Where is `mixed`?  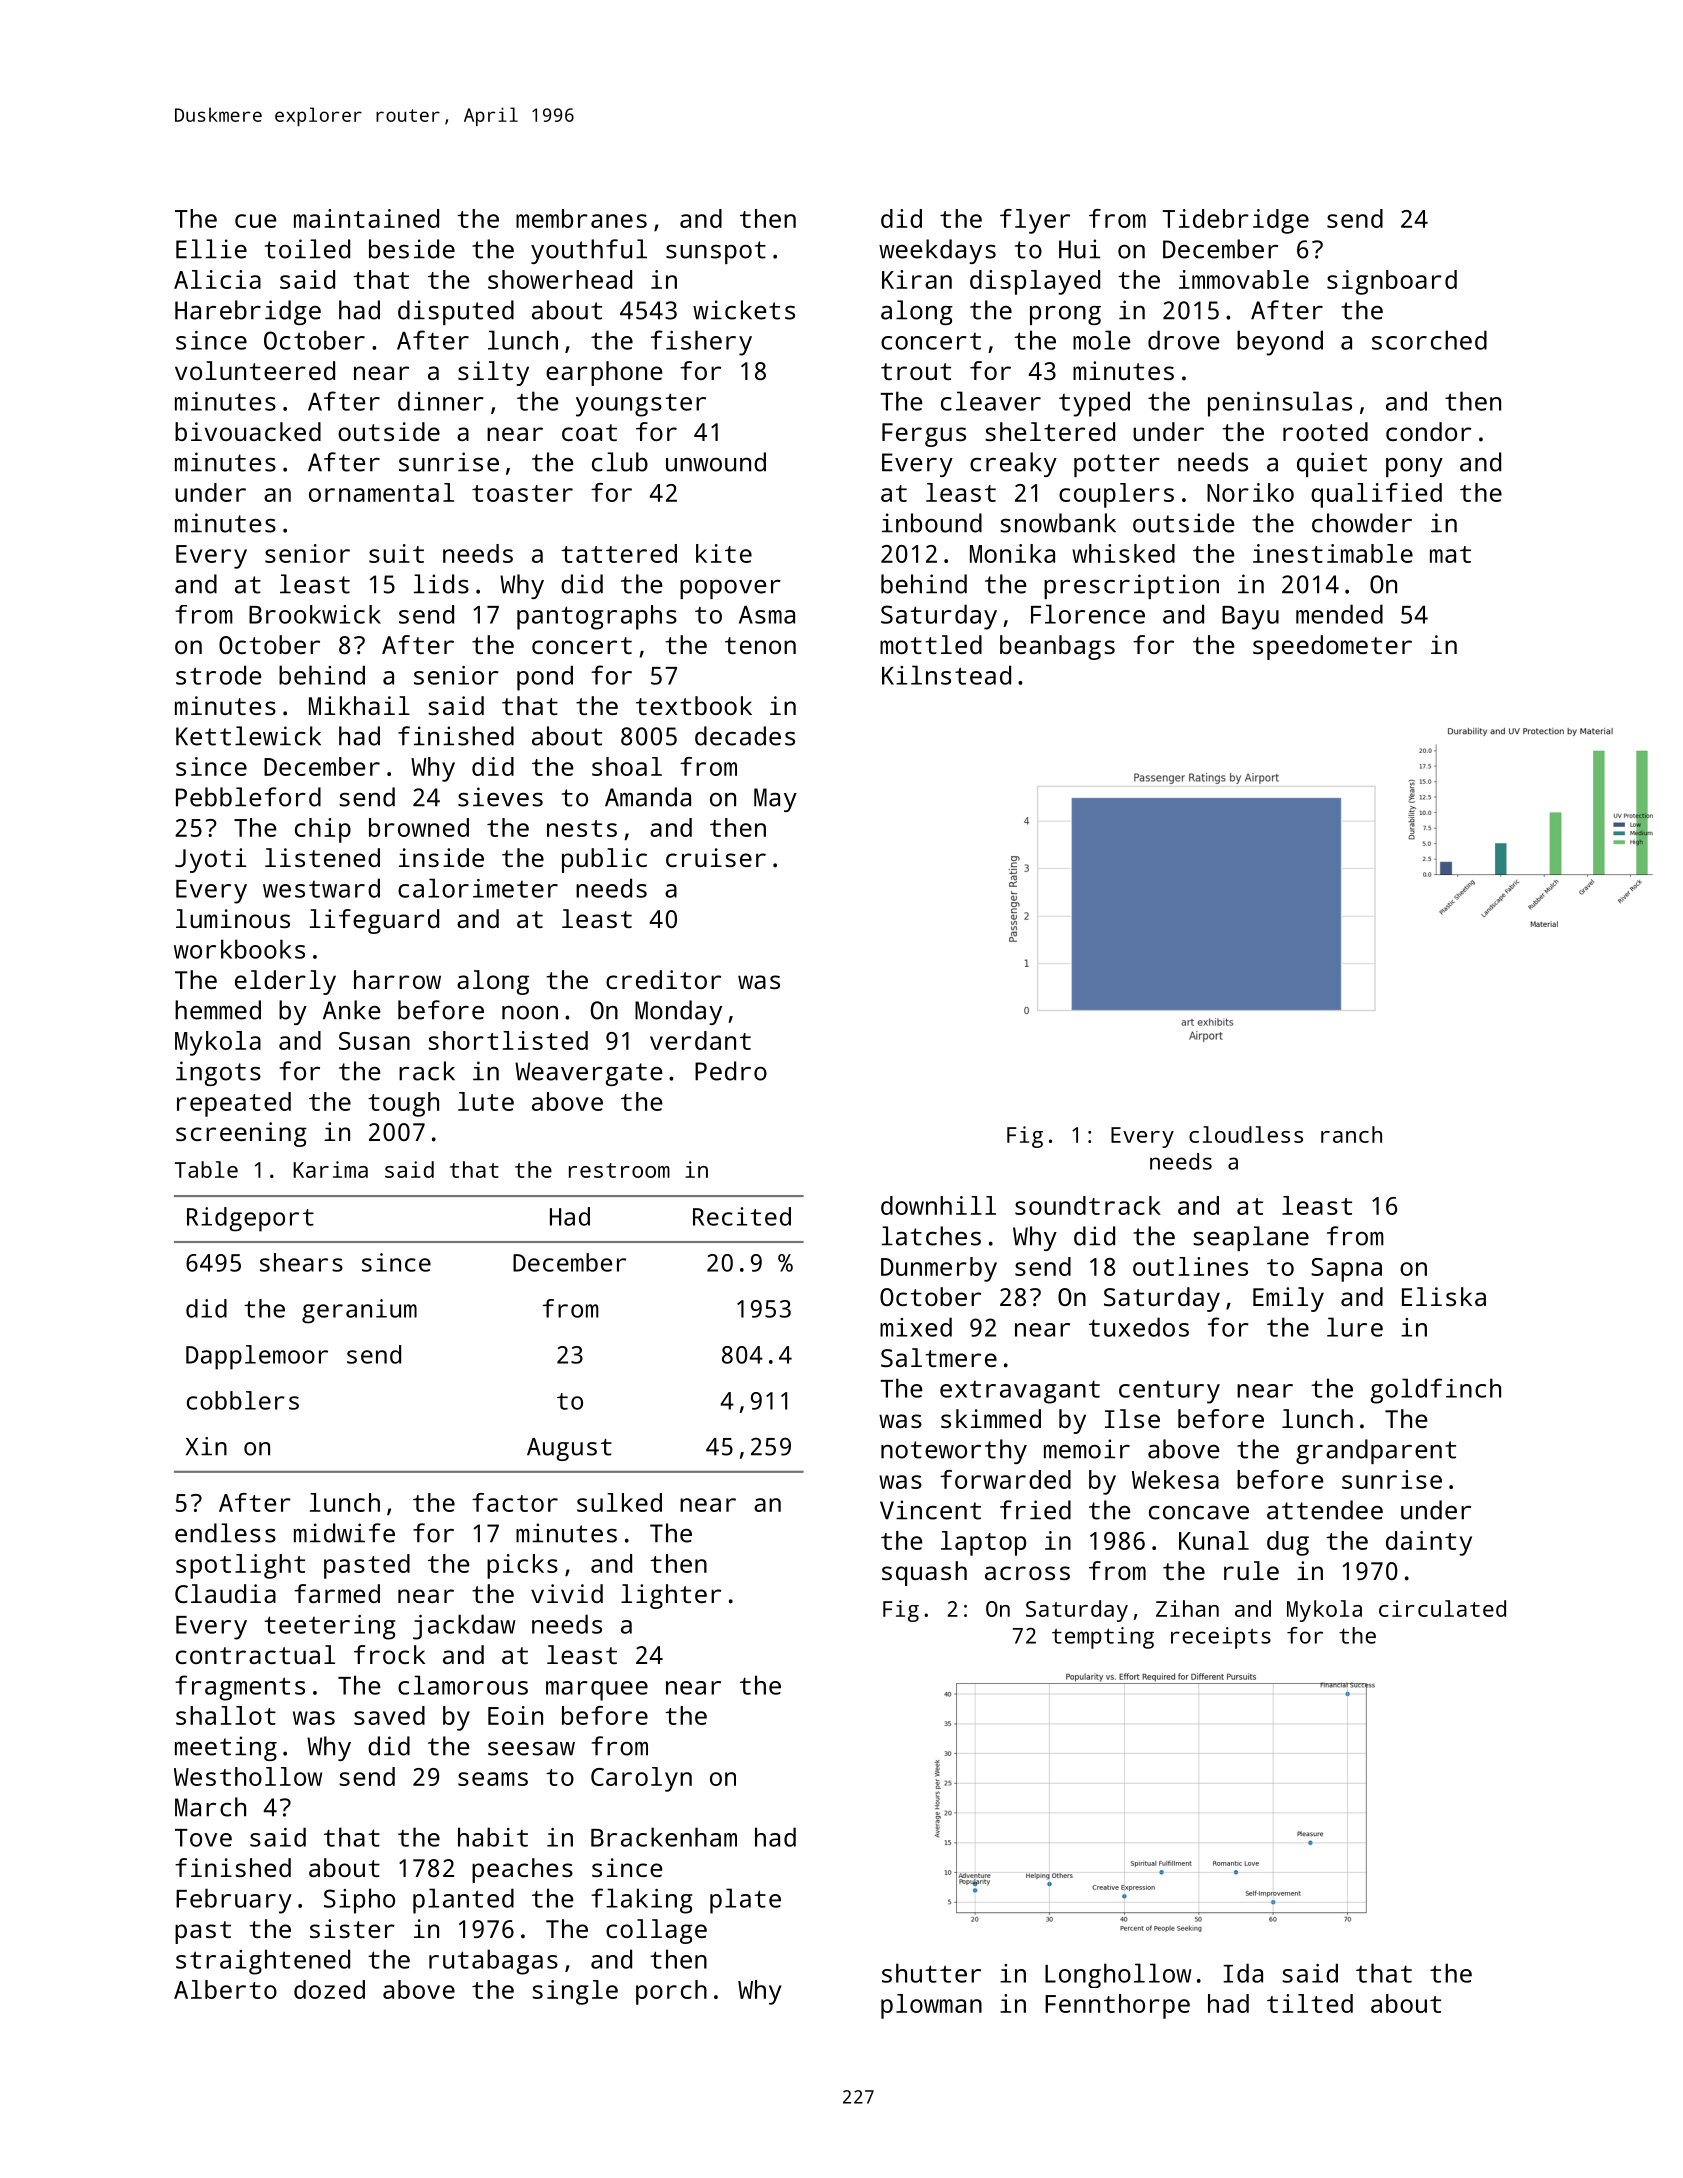 mixed is located at coordinates (916, 1327).
